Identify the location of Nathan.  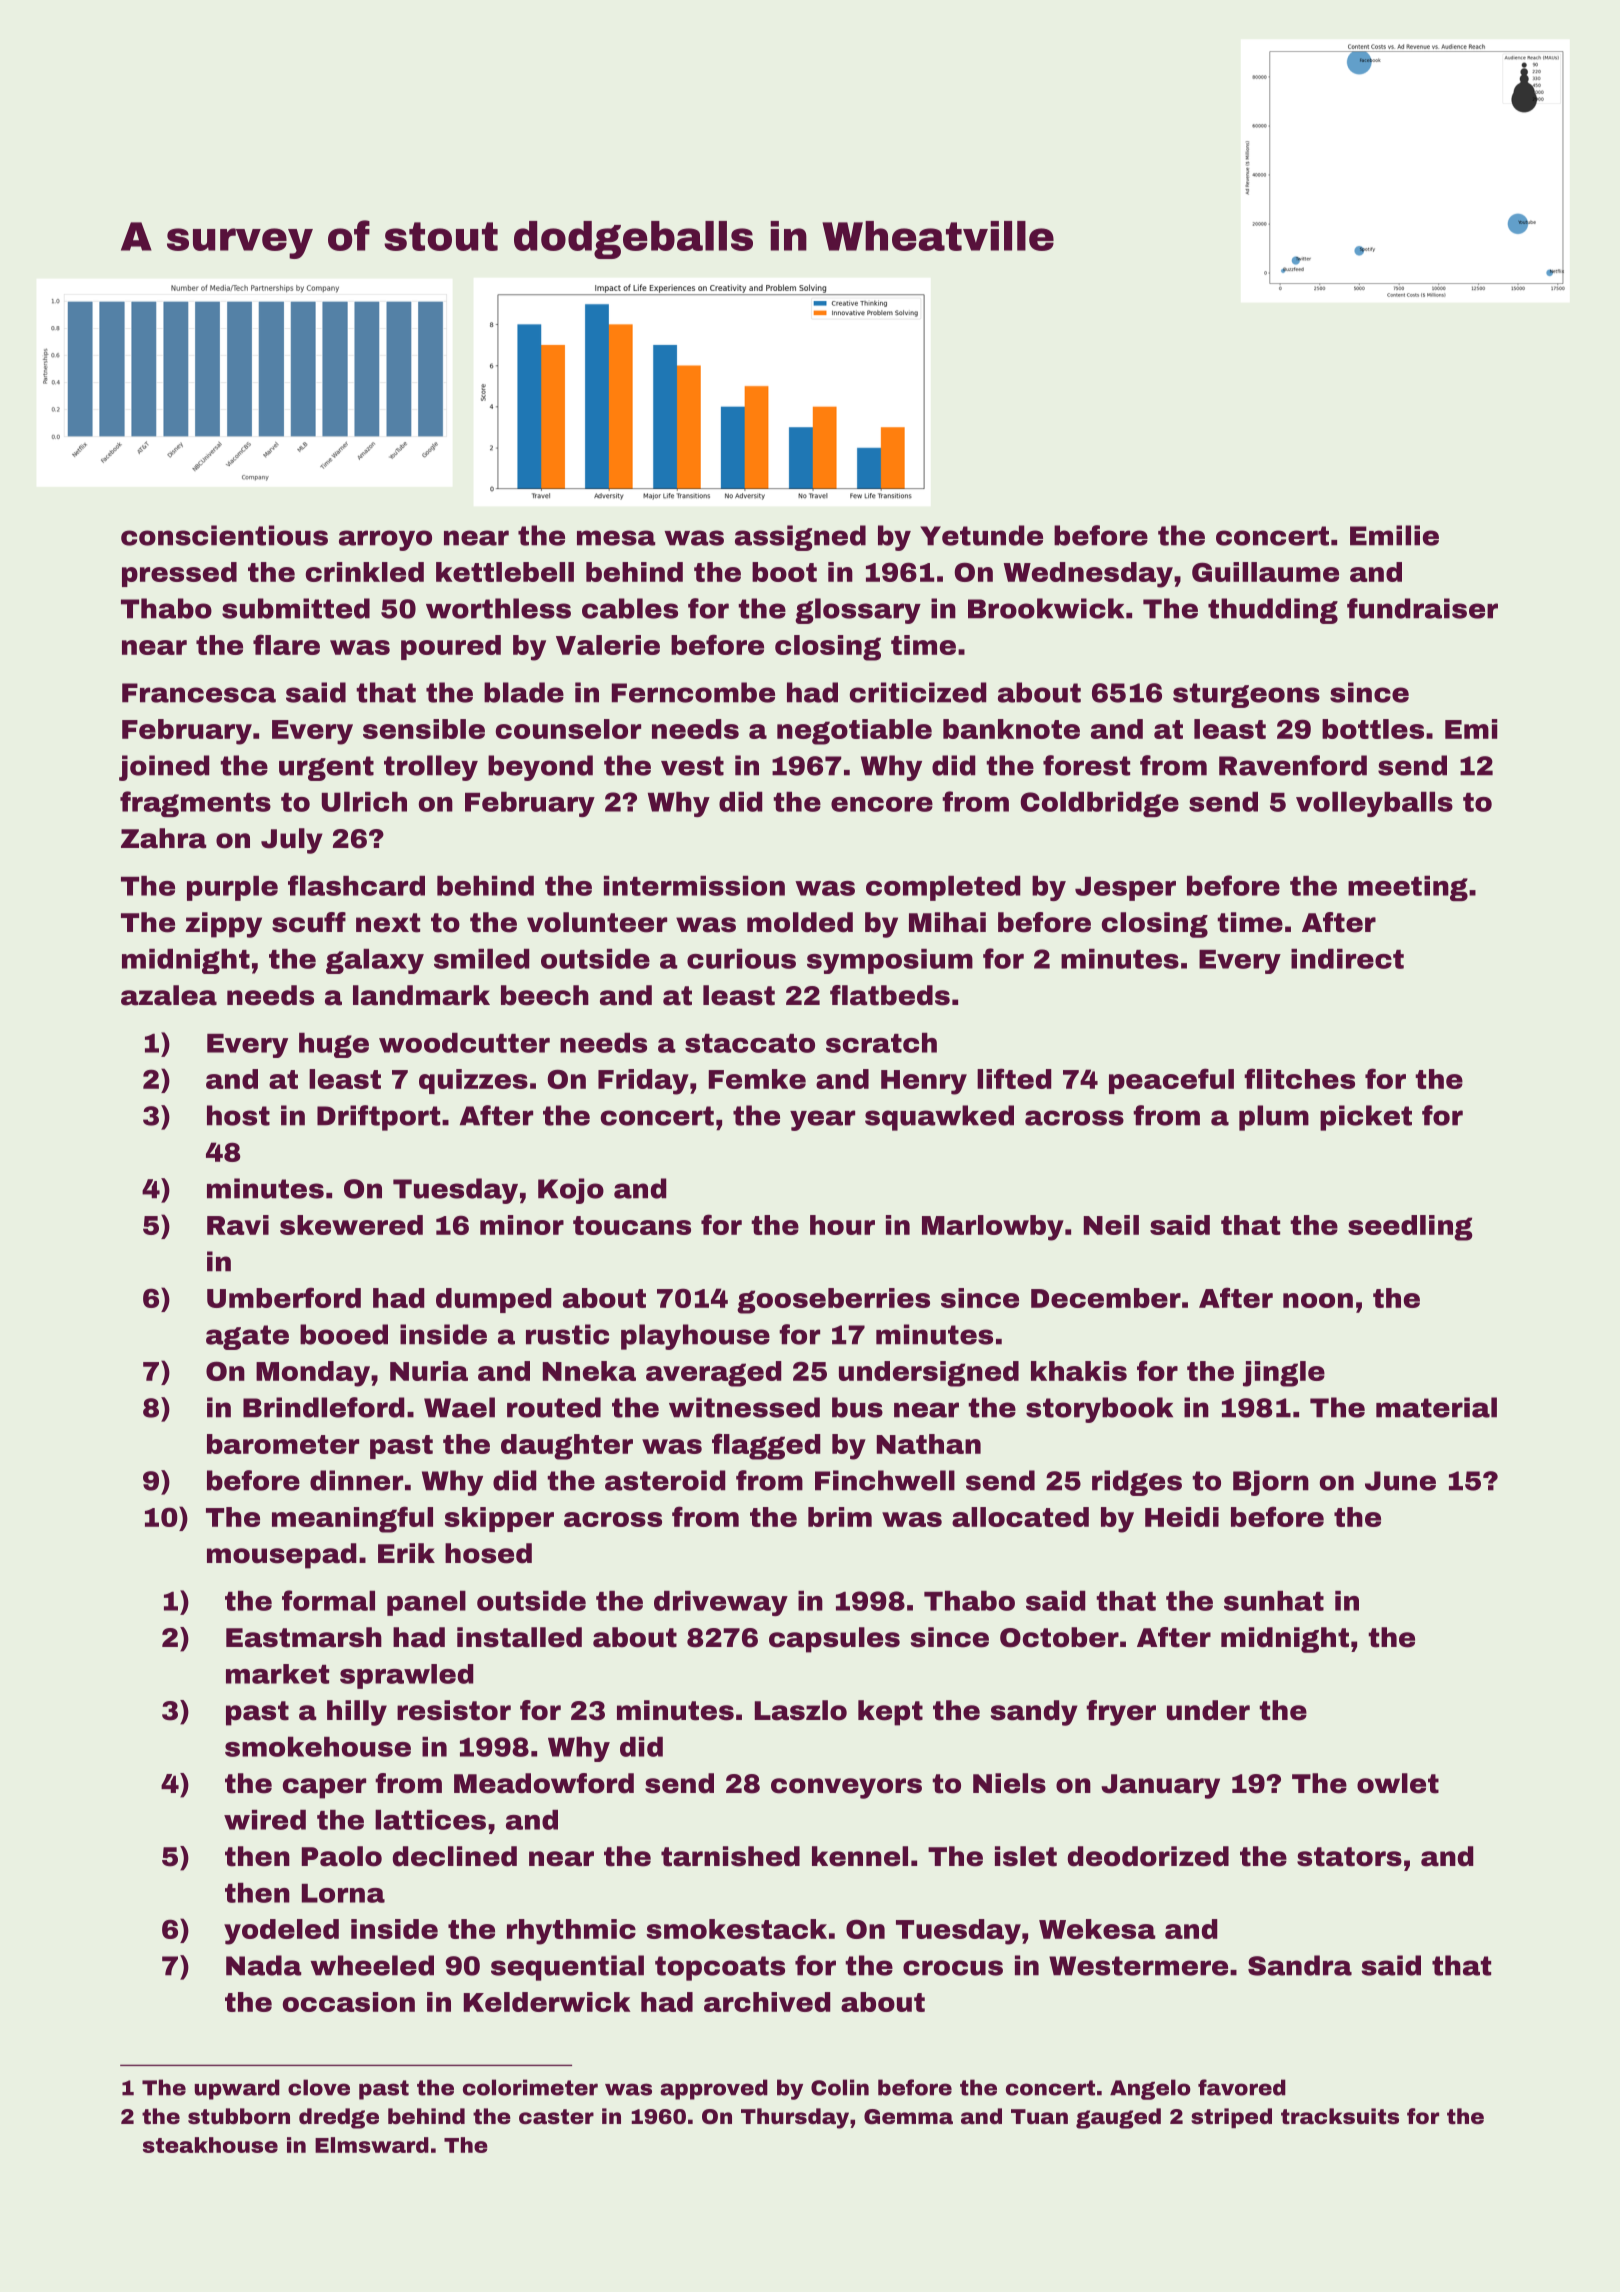
(929, 1444).
